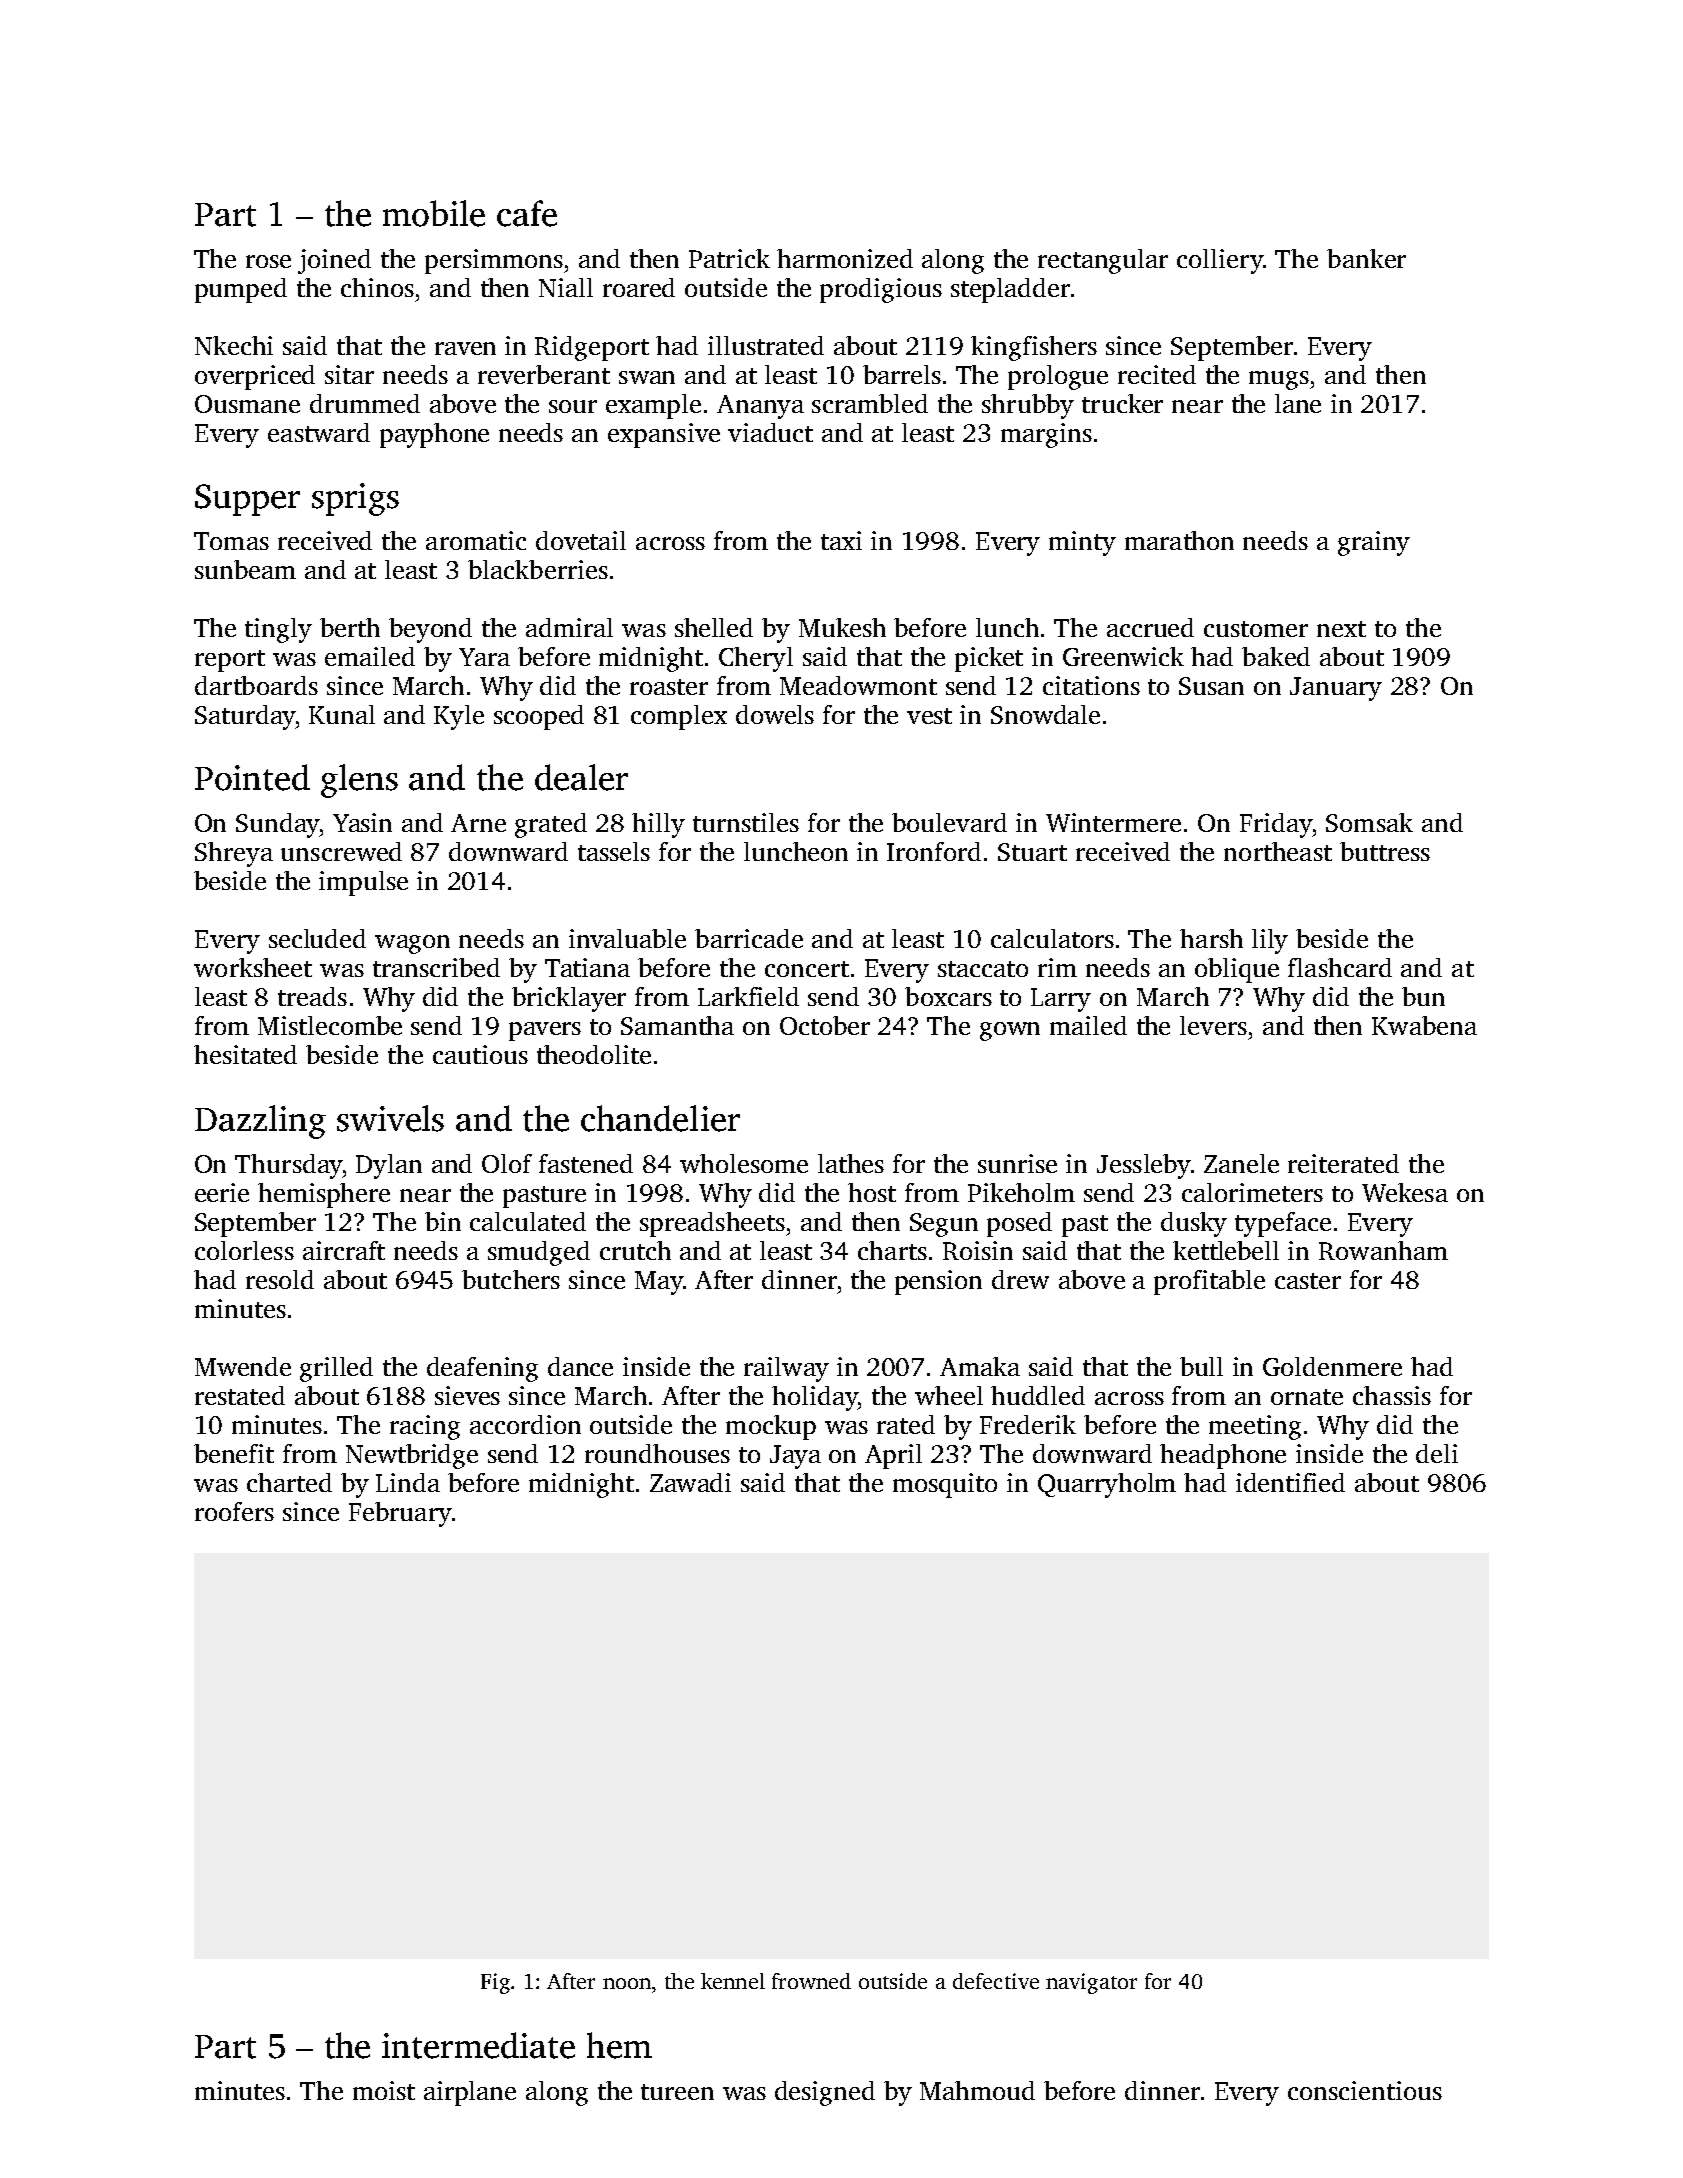 This page has height=2178, width=1683. What do you see at coordinates (1392, 1395) in the page?
I see `chassis` at bounding box center [1392, 1395].
